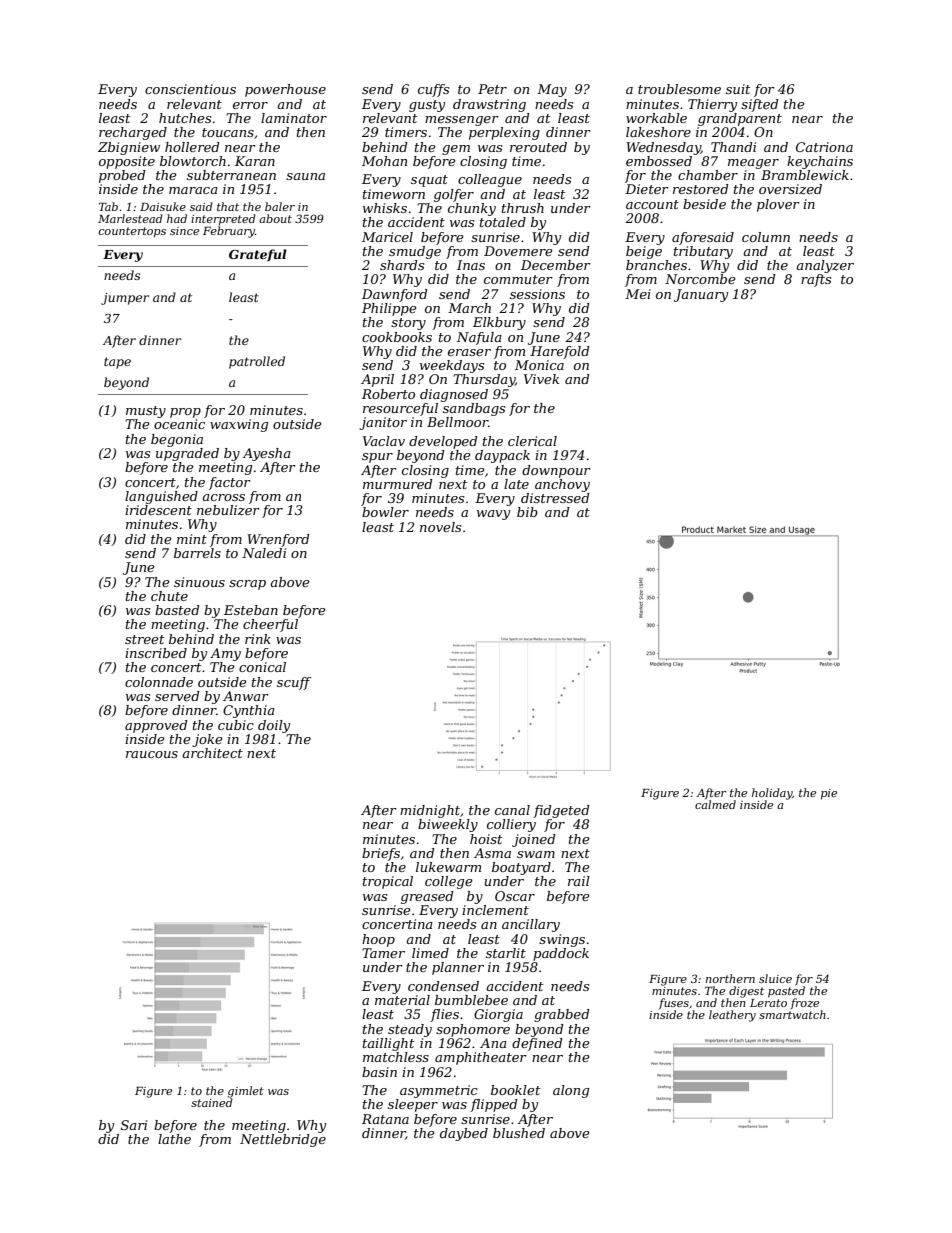 This screenshot has width=952, height=1233. I want to click on lathe, so click(174, 1139).
